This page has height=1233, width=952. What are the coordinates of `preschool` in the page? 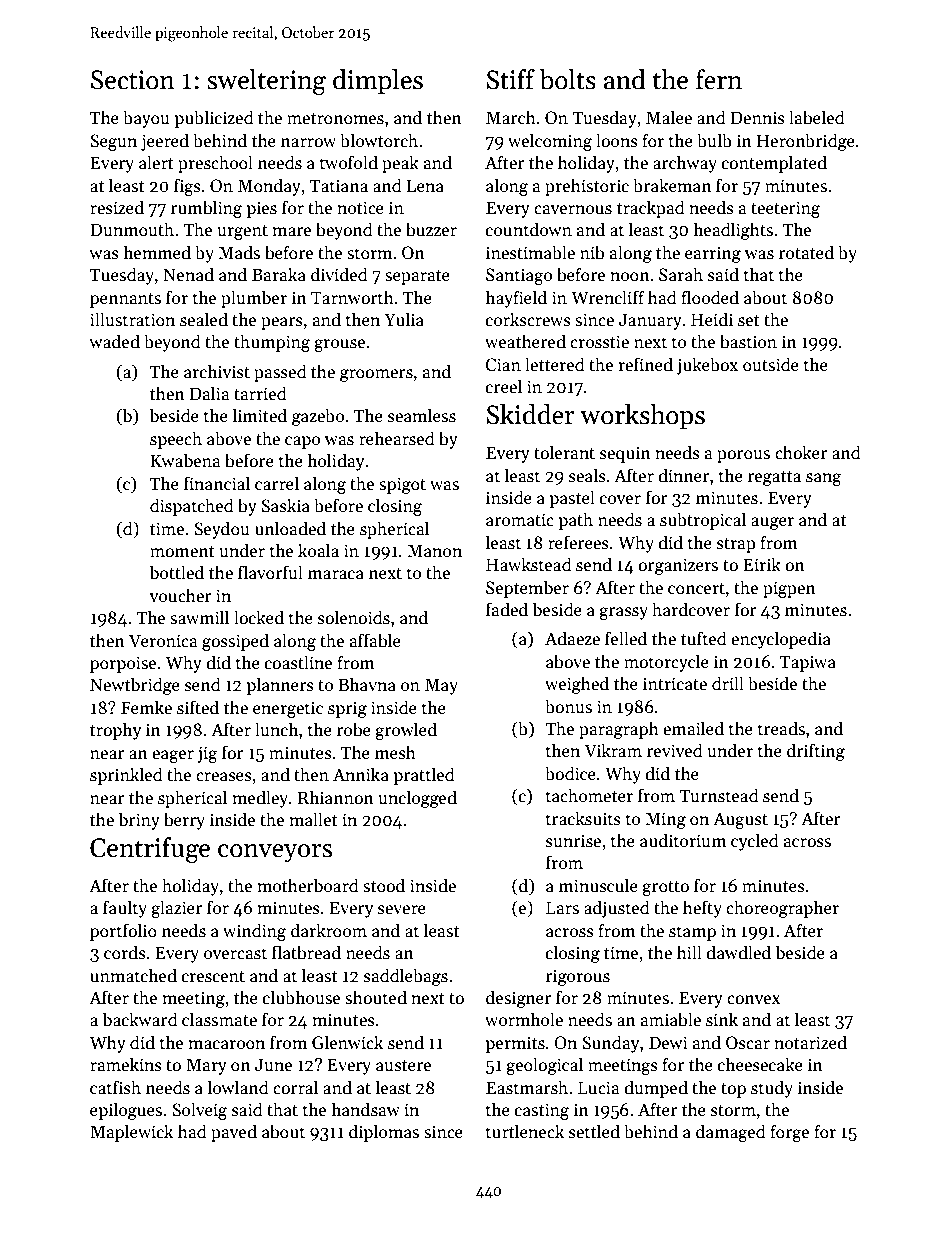 It's located at (215, 164).
